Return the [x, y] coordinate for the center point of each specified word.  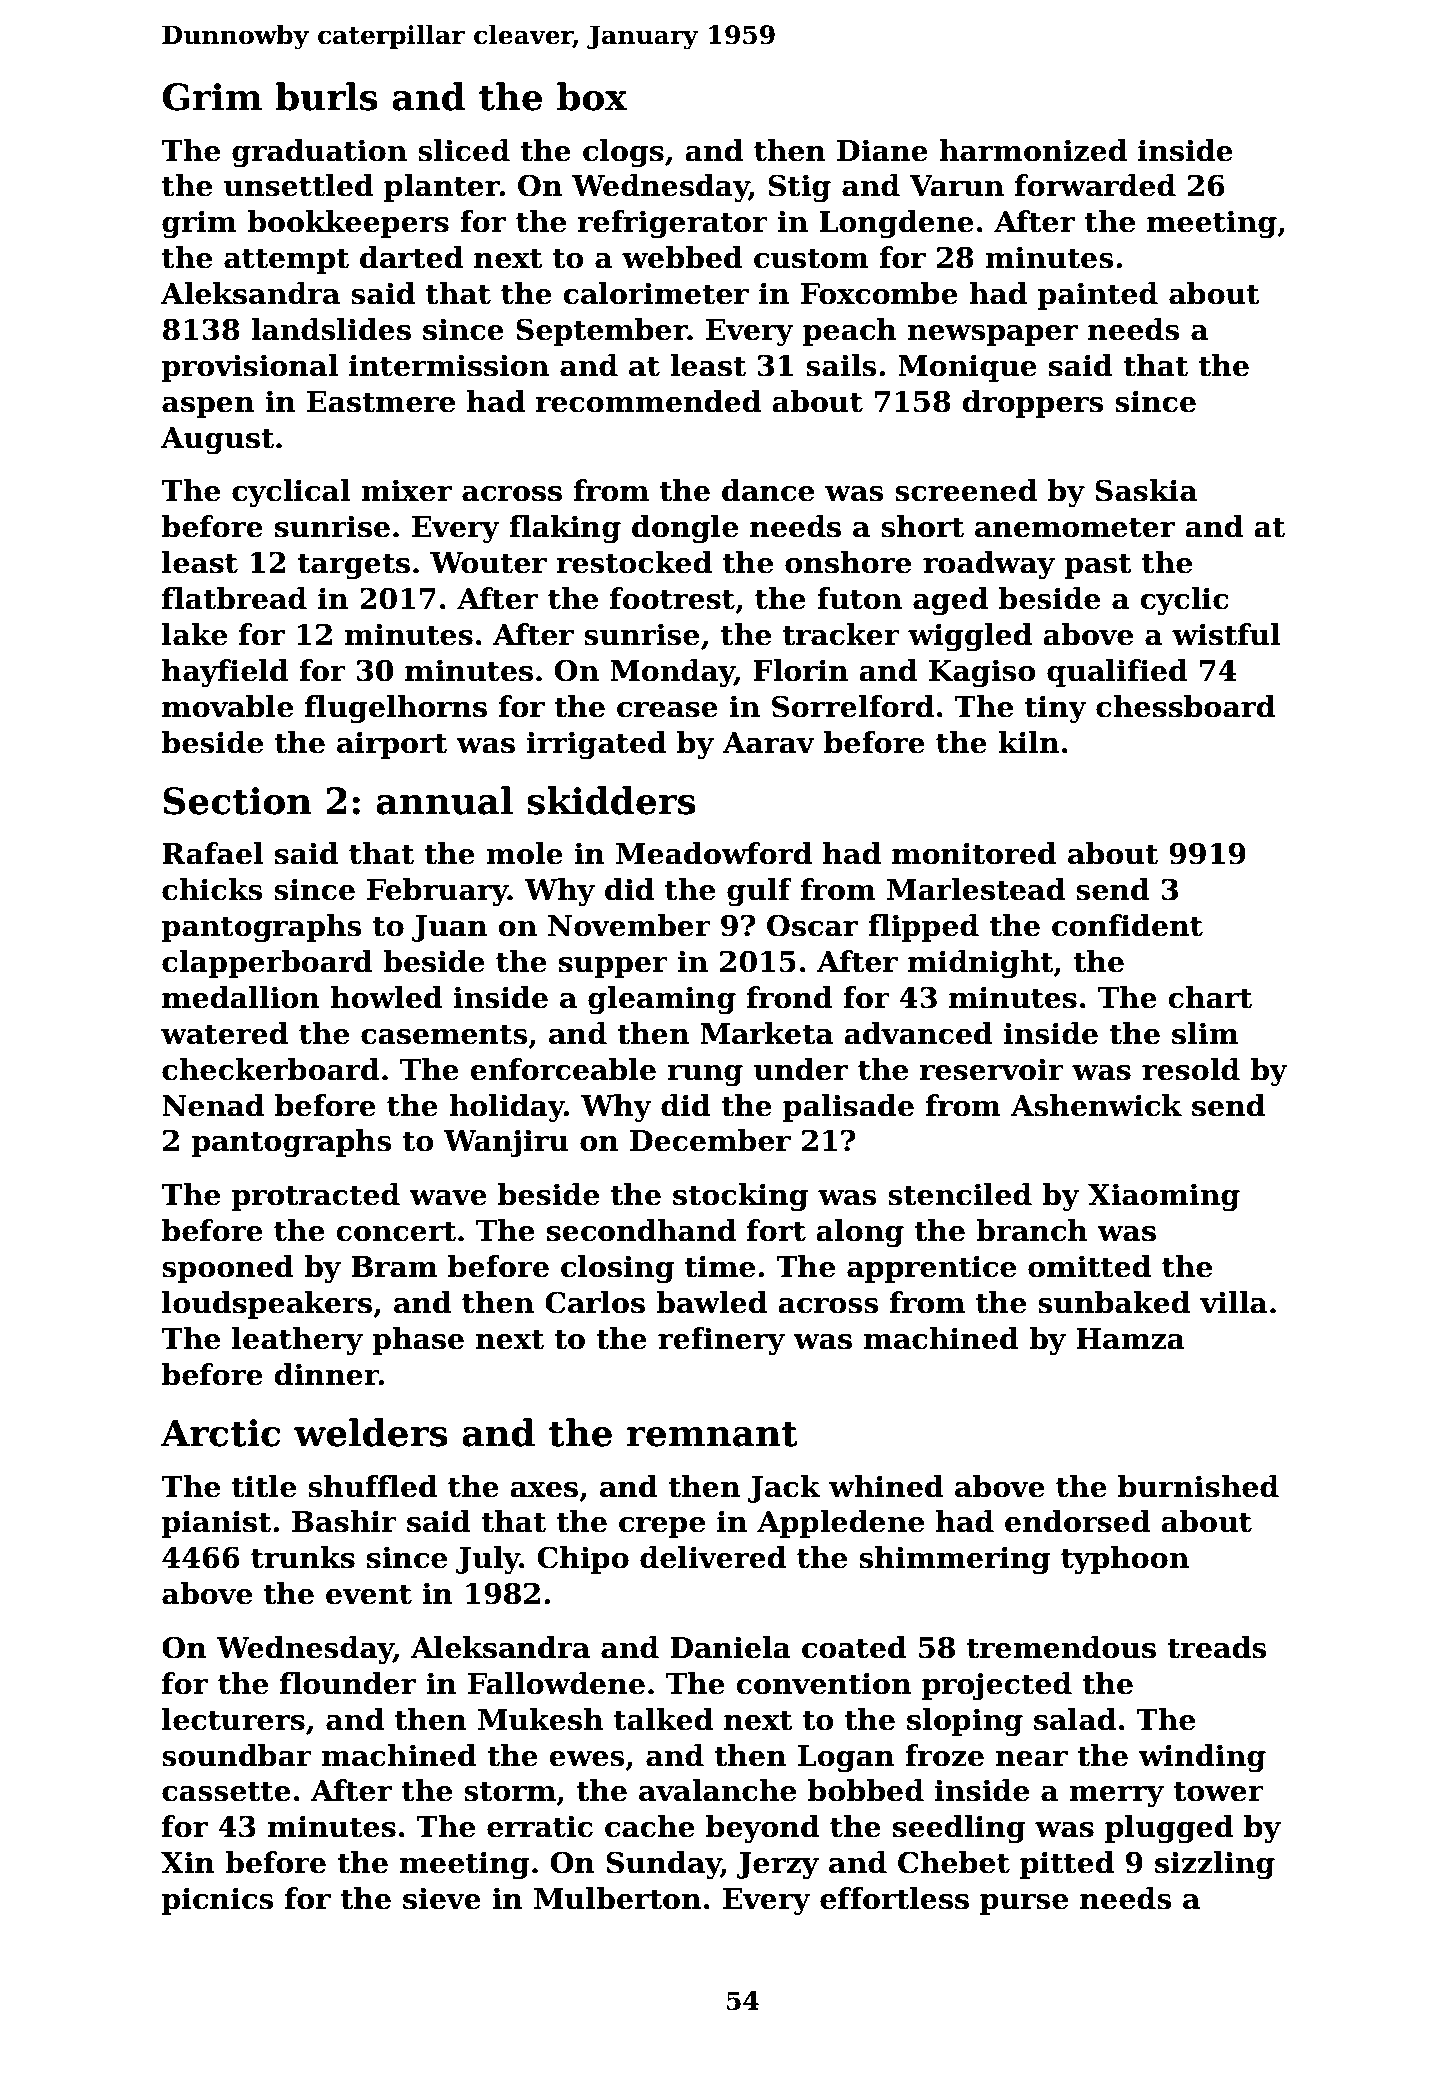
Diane [882, 150]
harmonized [1033, 150]
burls [326, 96]
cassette [226, 1792]
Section [237, 801]
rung [705, 1075]
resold [1191, 1069]
